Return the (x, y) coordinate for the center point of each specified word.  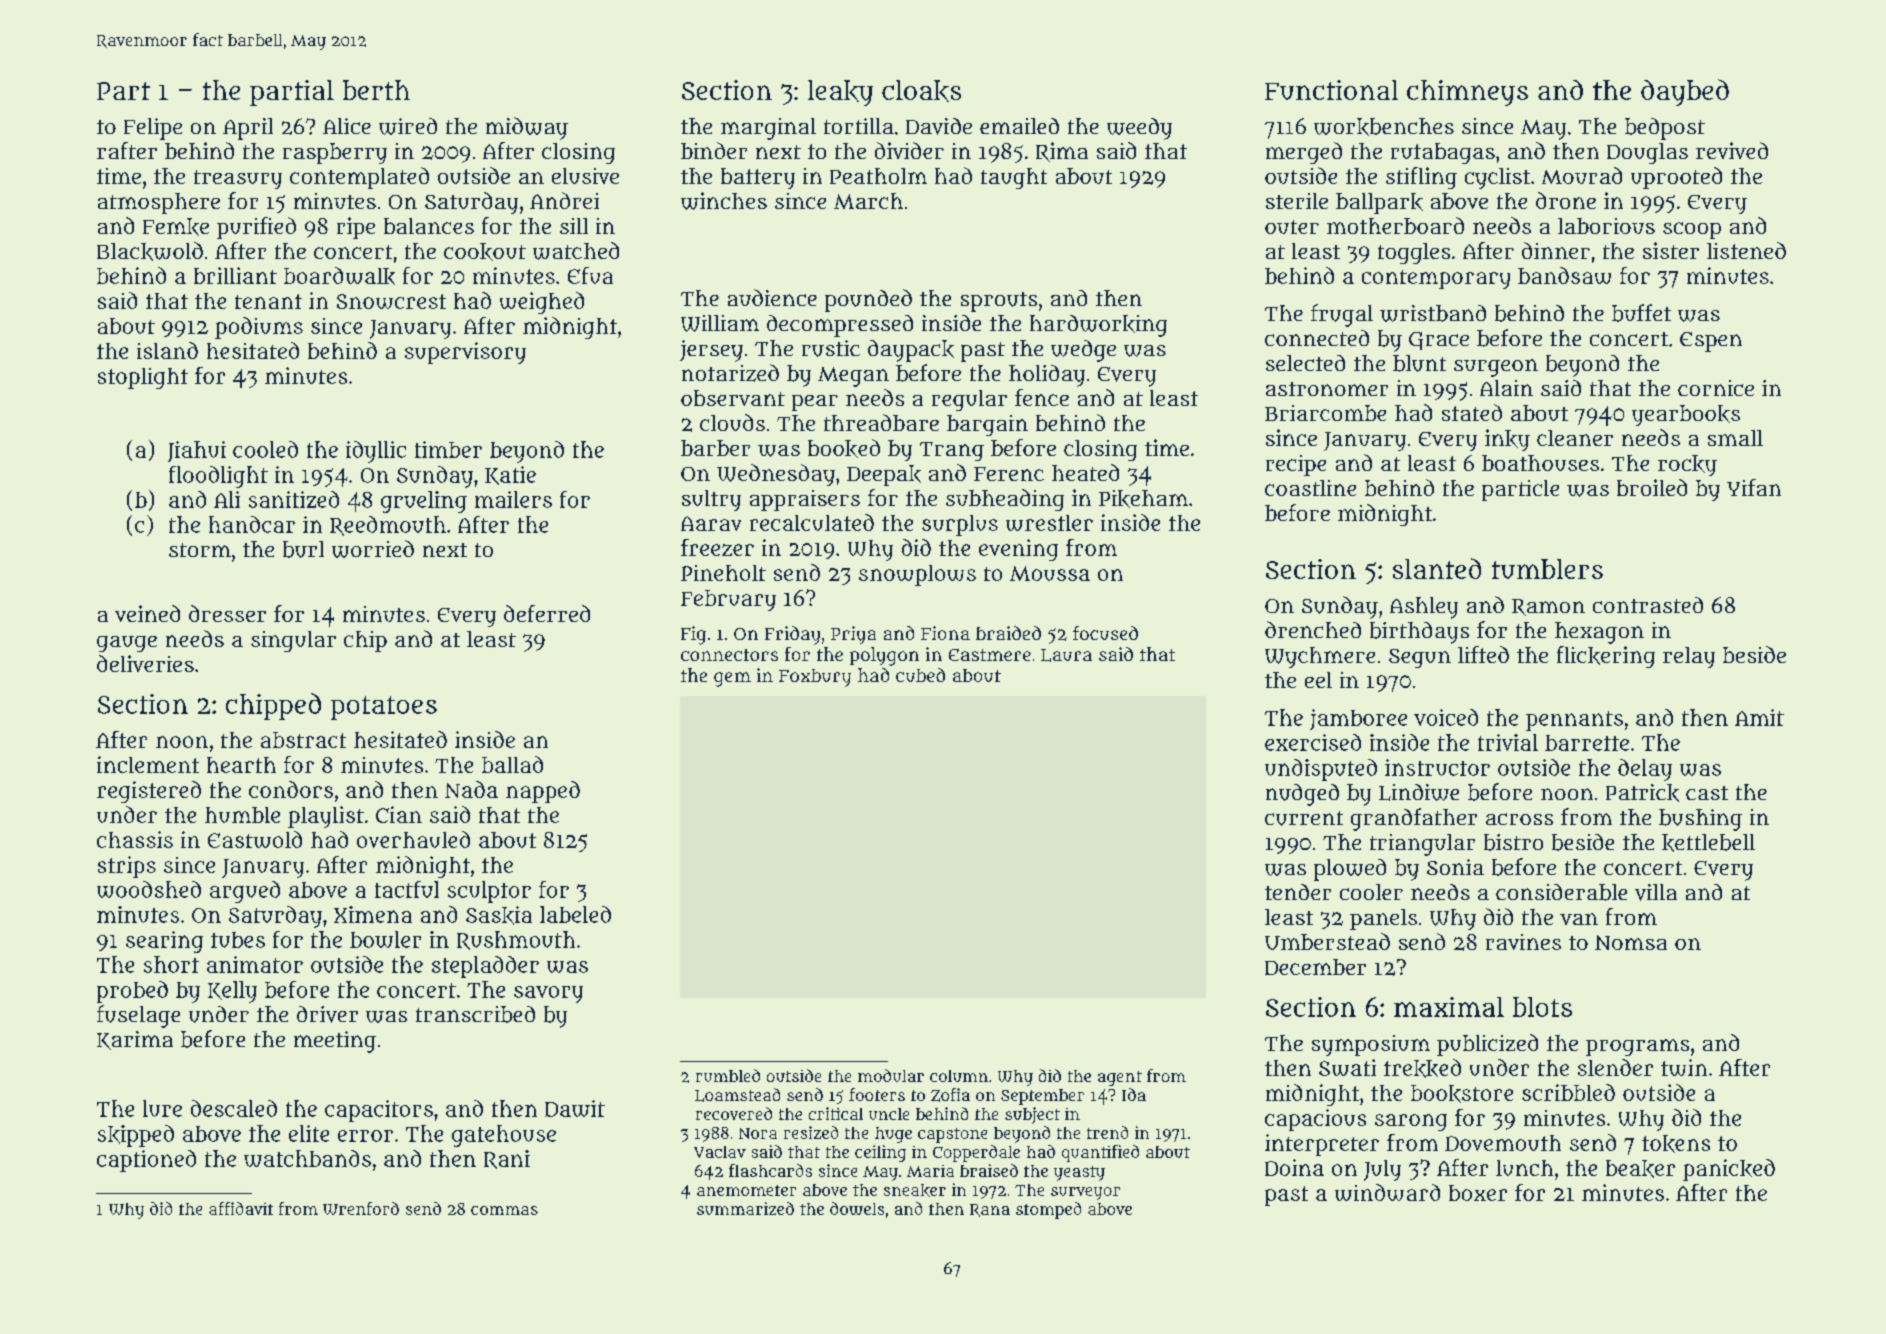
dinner (1556, 250)
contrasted (1648, 605)
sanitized (294, 499)
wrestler (1049, 523)
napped (543, 792)
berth (376, 90)
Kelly (232, 992)
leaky (840, 93)
